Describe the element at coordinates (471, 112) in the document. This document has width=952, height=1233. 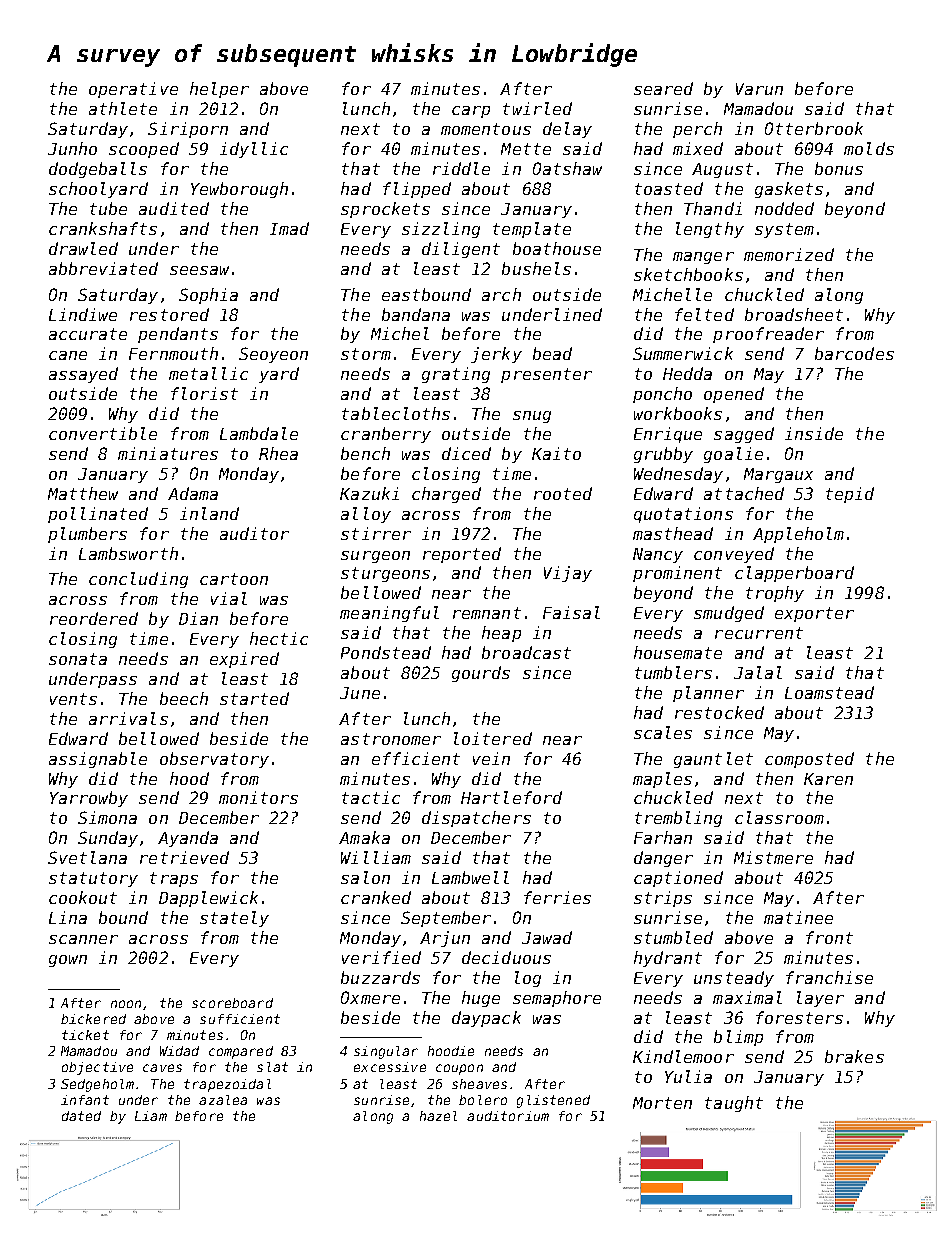
I see `carp` at that location.
